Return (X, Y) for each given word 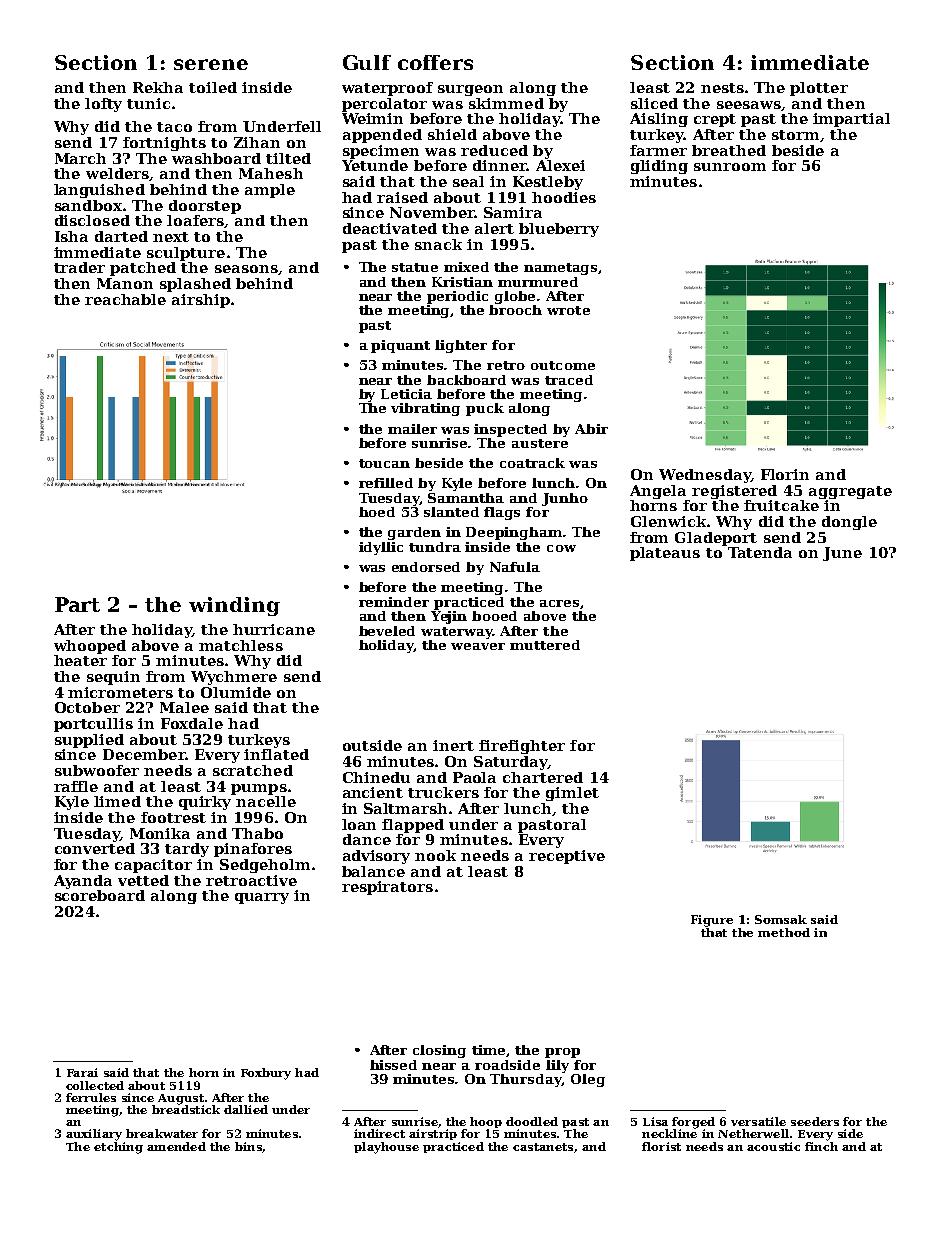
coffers (435, 62)
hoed (377, 512)
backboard (466, 380)
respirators (387, 888)
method (784, 932)
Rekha (158, 87)
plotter (819, 89)
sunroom (730, 167)
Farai (82, 1072)
